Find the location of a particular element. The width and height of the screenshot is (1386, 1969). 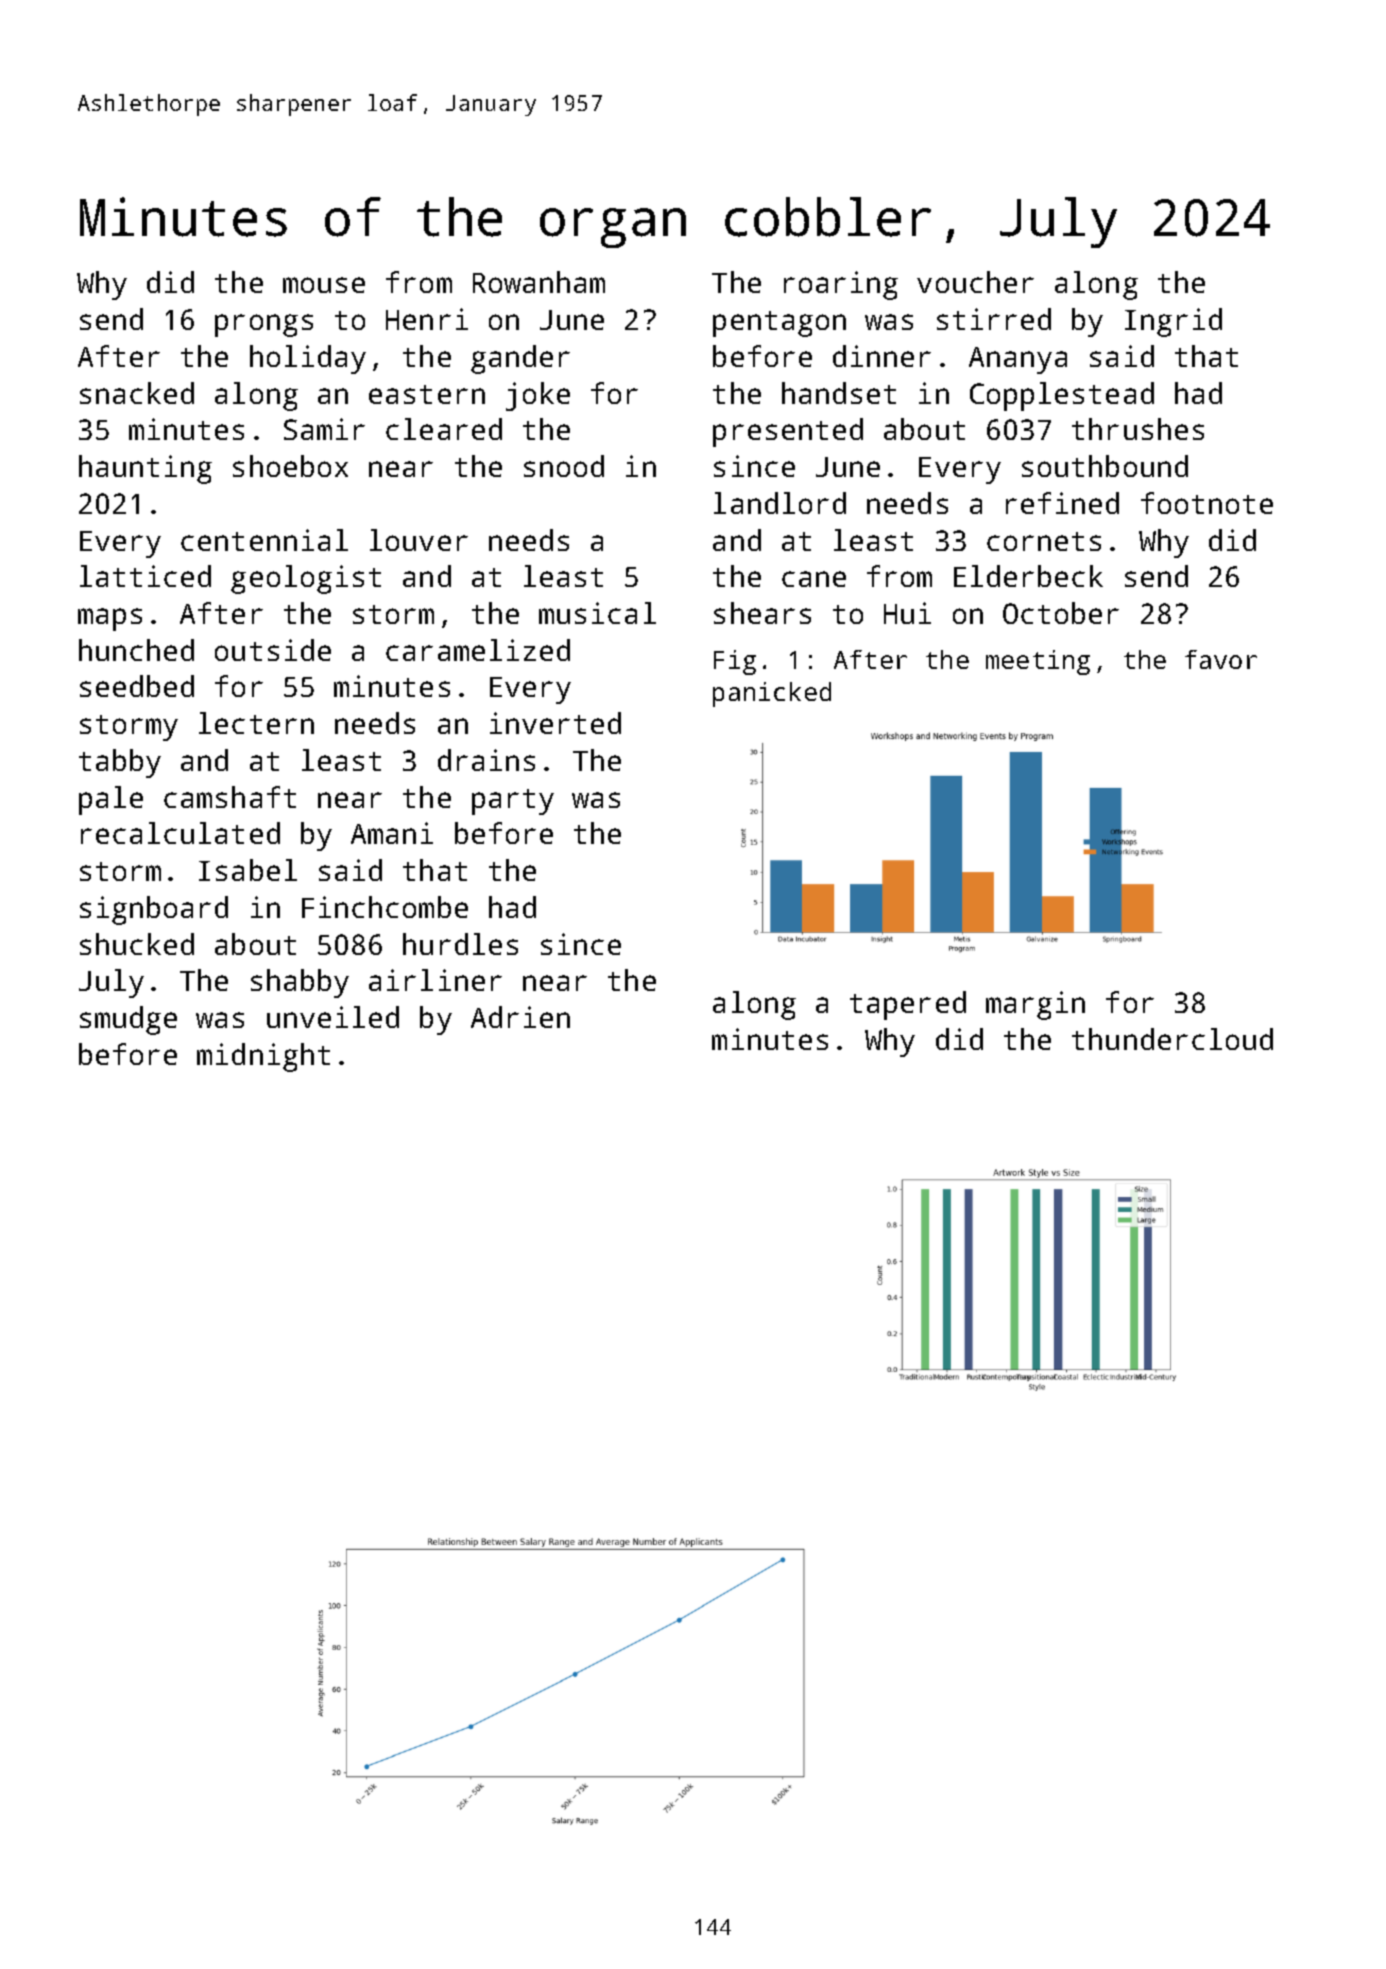

favor is located at coordinates (1221, 659).
